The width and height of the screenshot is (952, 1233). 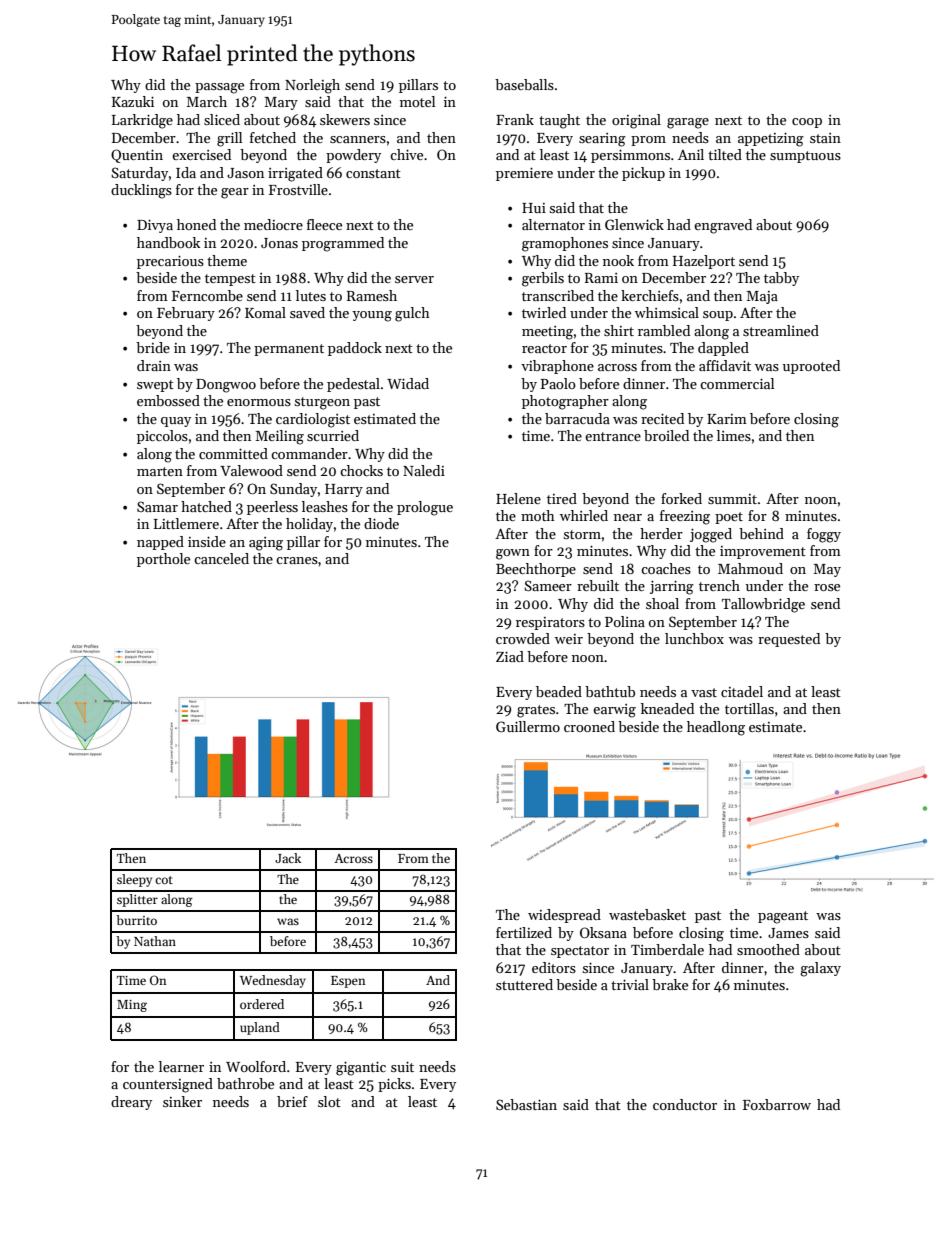 I want to click on Sebastian, so click(x=526, y=1104).
